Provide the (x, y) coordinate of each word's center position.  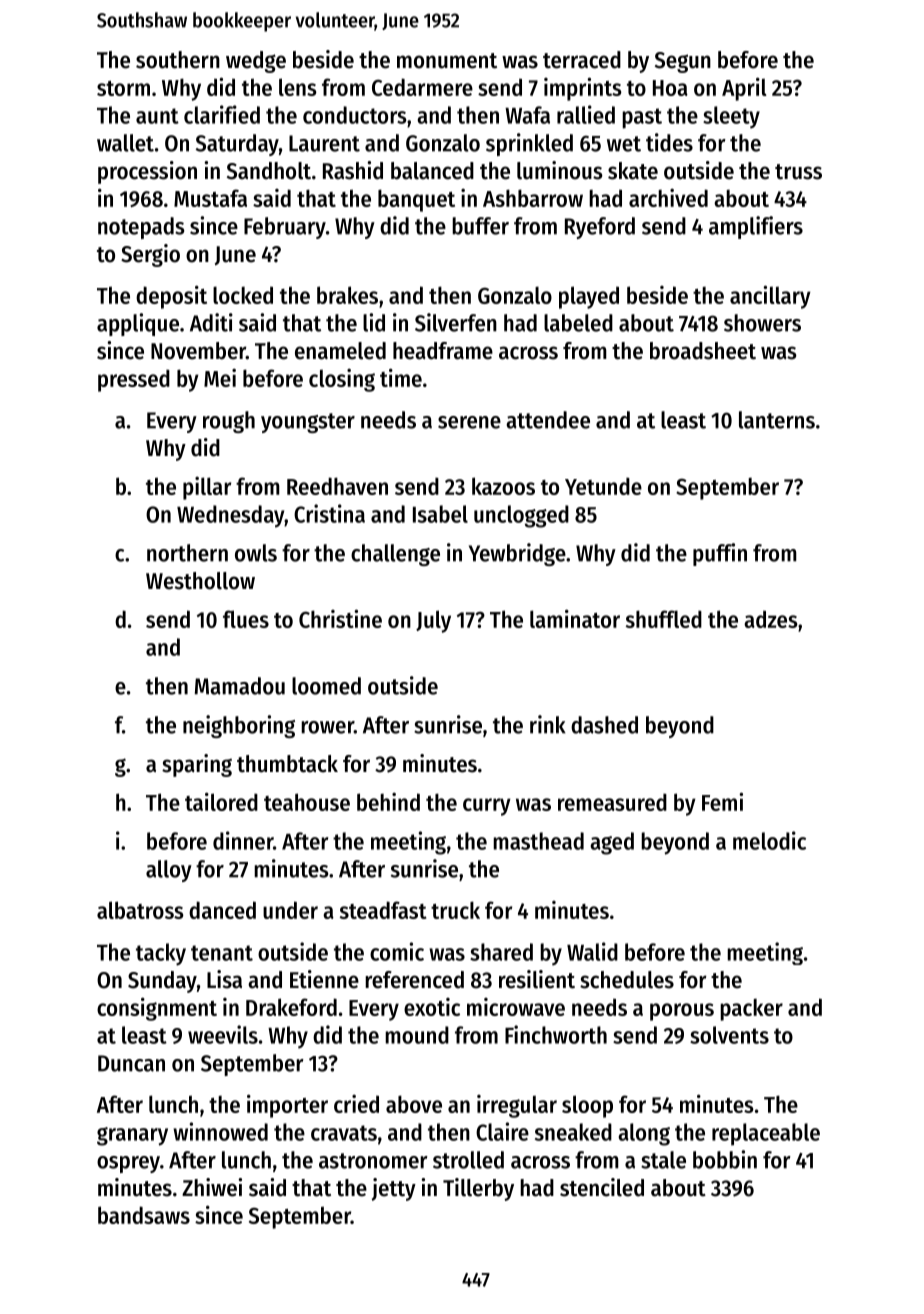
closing (342, 380)
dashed (604, 725)
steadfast (383, 910)
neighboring (239, 726)
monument (447, 61)
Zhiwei (212, 1187)
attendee (548, 420)
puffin (720, 554)
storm (123, 88)
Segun (683, 62)
